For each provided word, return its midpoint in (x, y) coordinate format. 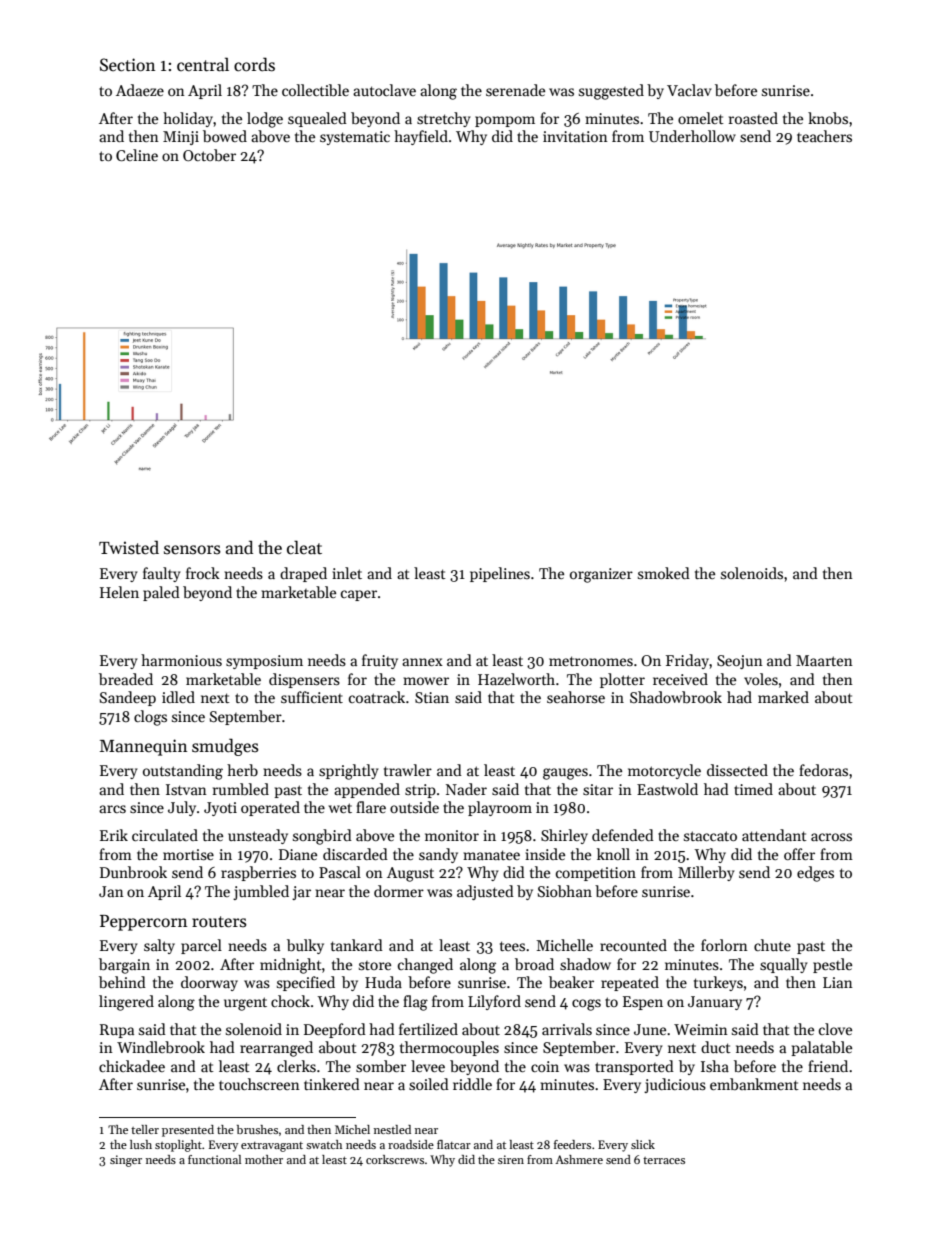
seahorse (576, 697)
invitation (575, 136)
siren (511, 1159)
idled (178, 697)
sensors (192, 550)
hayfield (421, 137)
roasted (753, 118)
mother (264, 1159)
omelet (701, 118)
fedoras (823, 770)
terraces (664, 1160)
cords (254, 64)
